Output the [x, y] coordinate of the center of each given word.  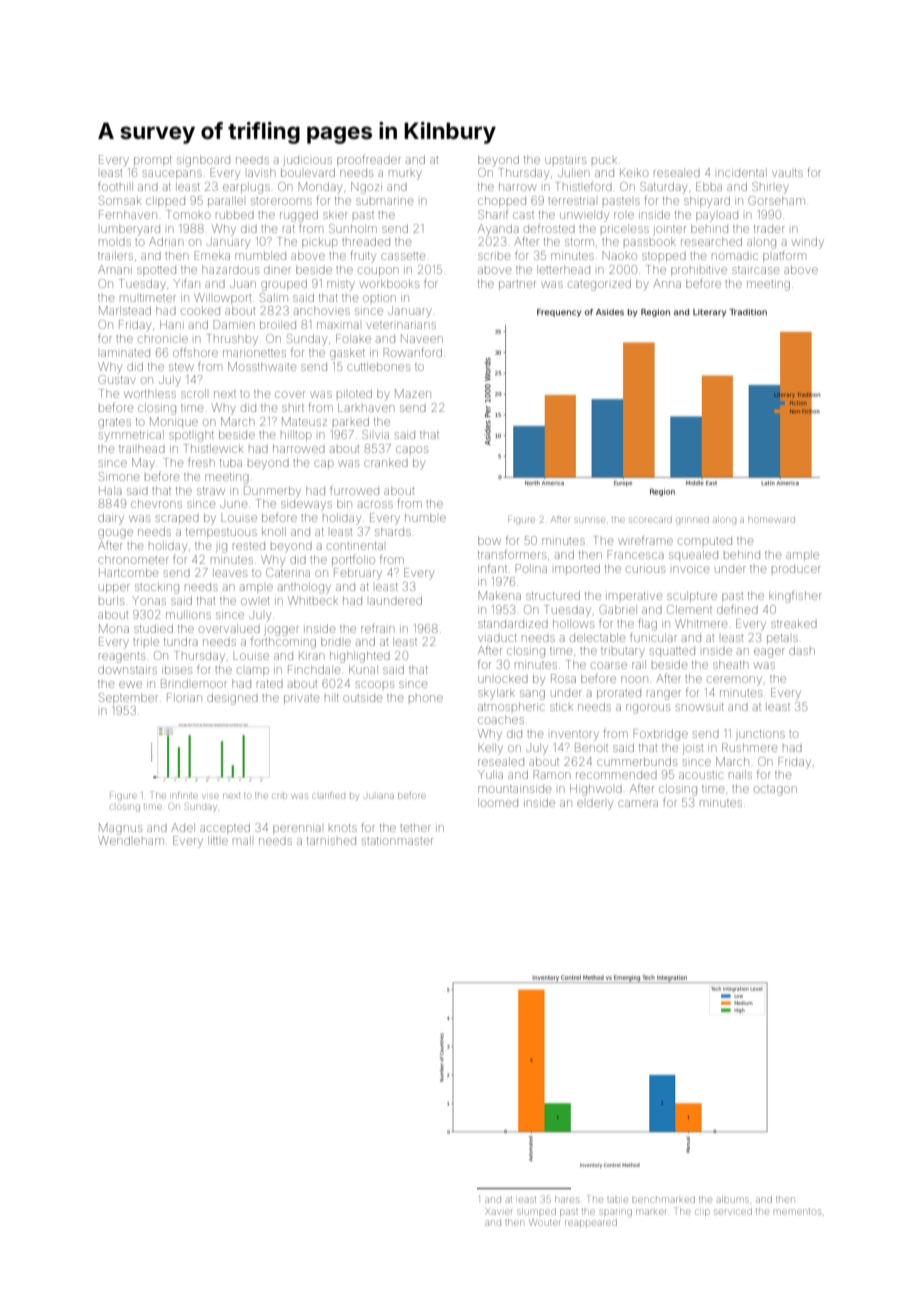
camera [638, 803]
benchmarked [663, 1199]
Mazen [413, 393]
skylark [496, 694]
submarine [384, 201]
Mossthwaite [262, 366]
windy [808, 243]
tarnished [331, 841]
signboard [203, 161]
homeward [771, 520]
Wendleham [131, 840]
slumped [536, 1211]
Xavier [498, 1212]
